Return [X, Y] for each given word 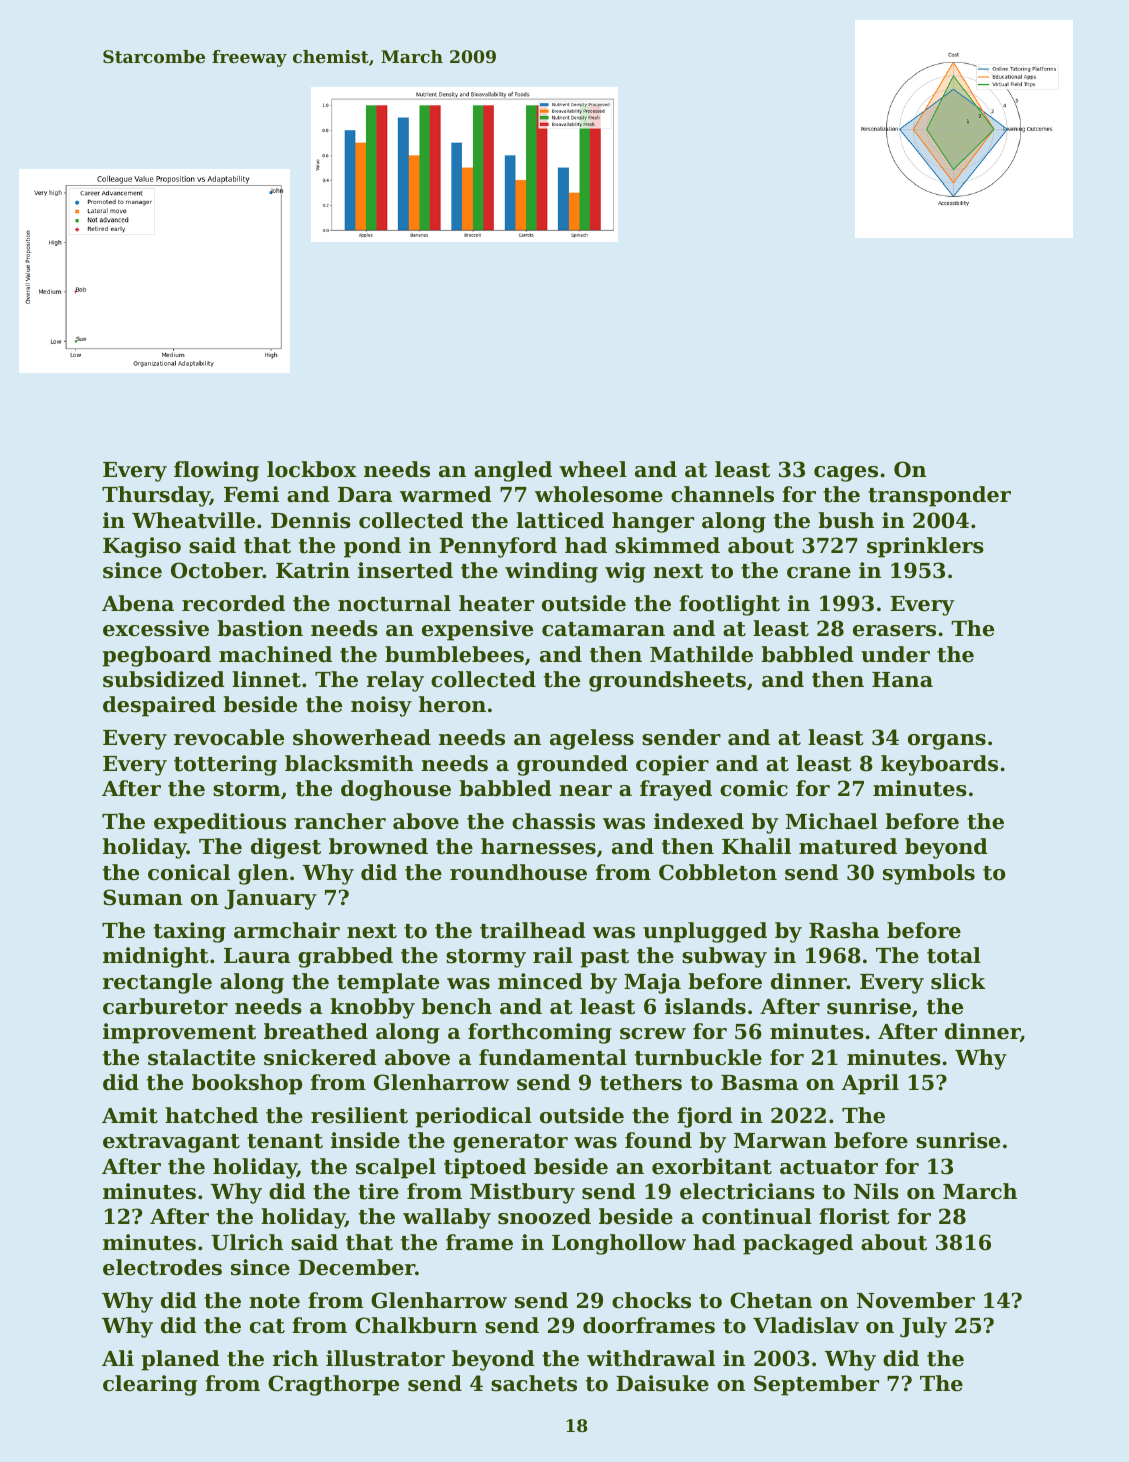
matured [848, 846]
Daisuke [662, 1383]
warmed [446, 494]
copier [672, 765]
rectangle [157, 983]
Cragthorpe [333, 1385]
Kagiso [142, 547]
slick [958, 981]
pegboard [157, 656]
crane [819, 573]
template [388, 983]
